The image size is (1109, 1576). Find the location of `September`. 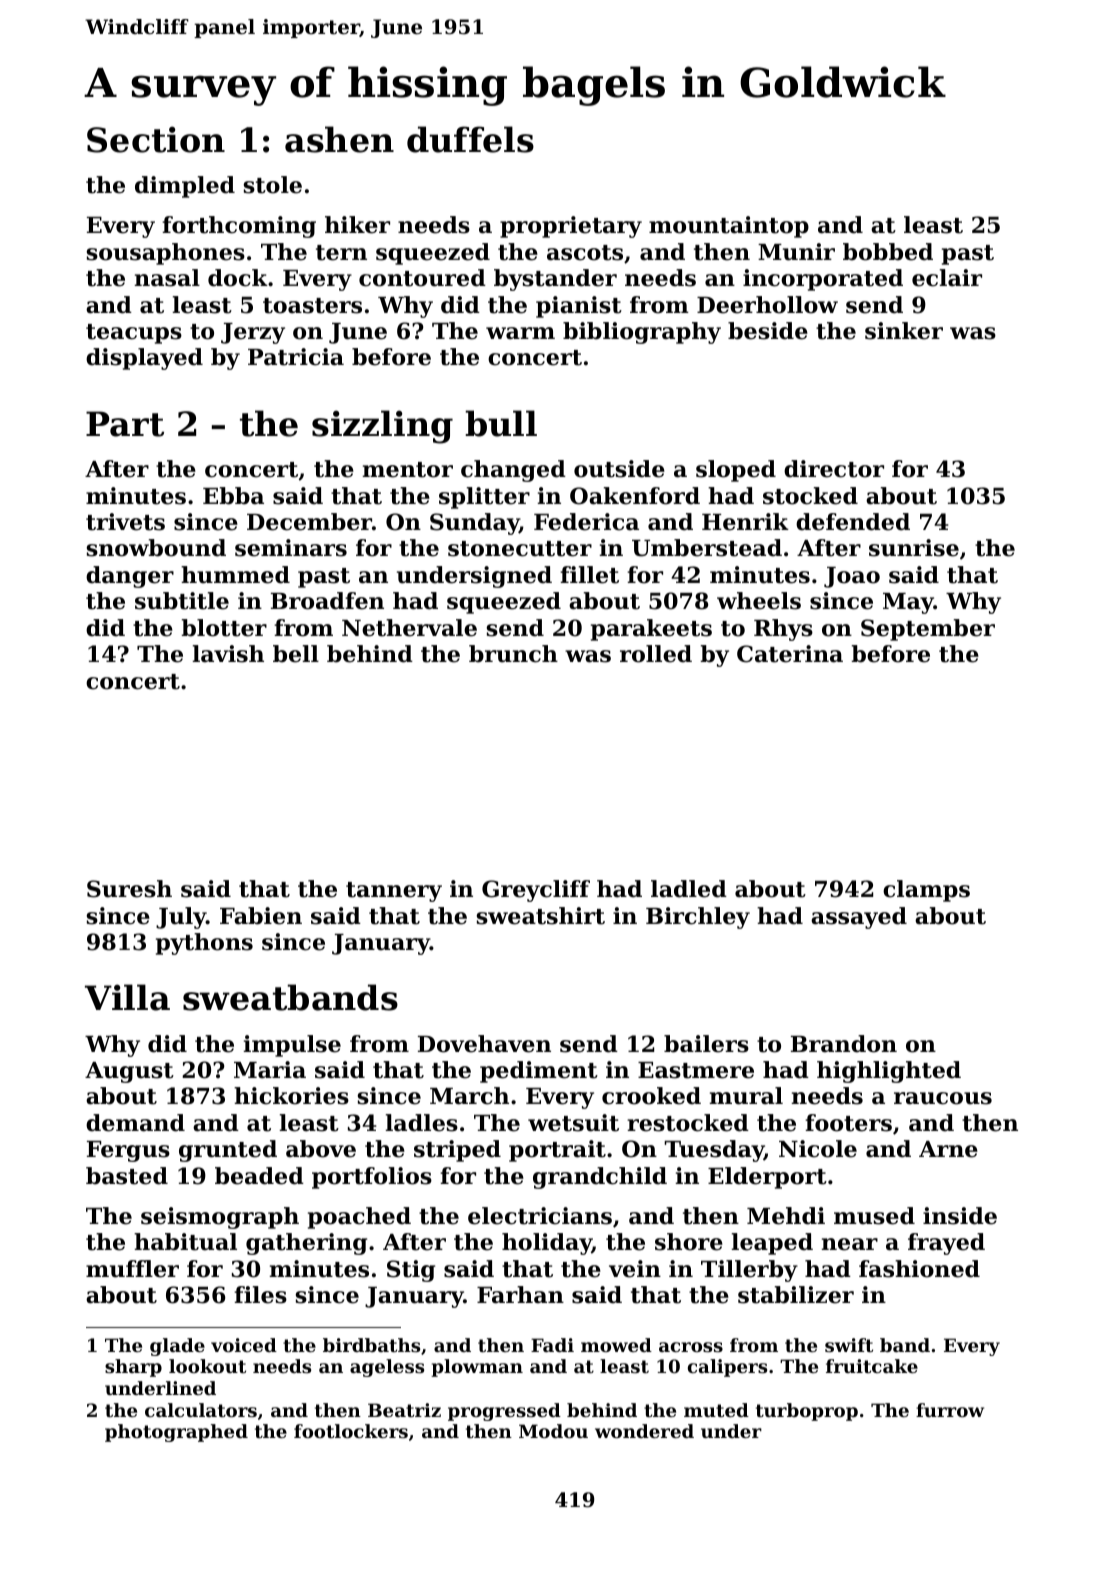

September is located at coordinates (928, 630).
